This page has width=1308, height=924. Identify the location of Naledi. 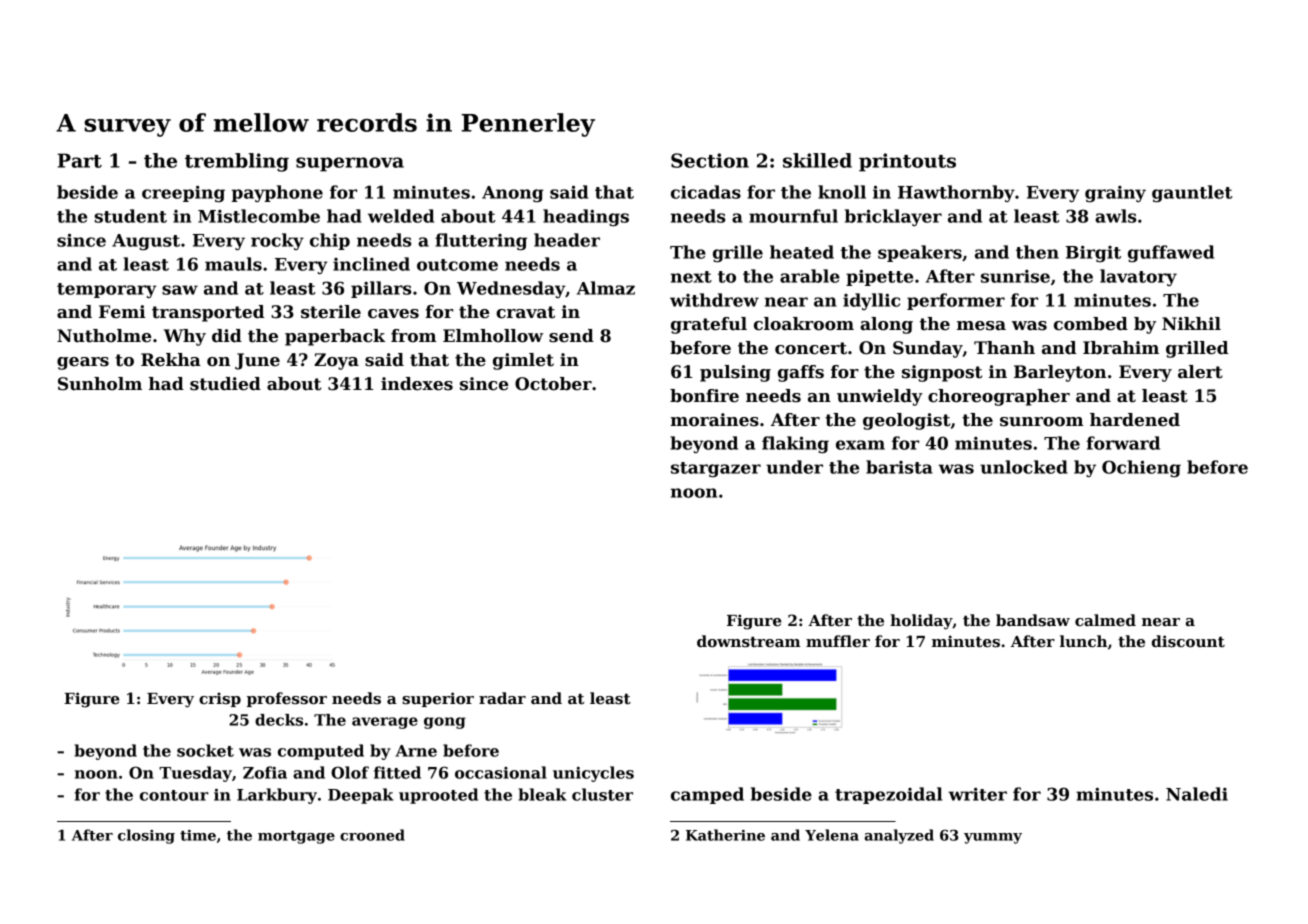
(1197, 794).
